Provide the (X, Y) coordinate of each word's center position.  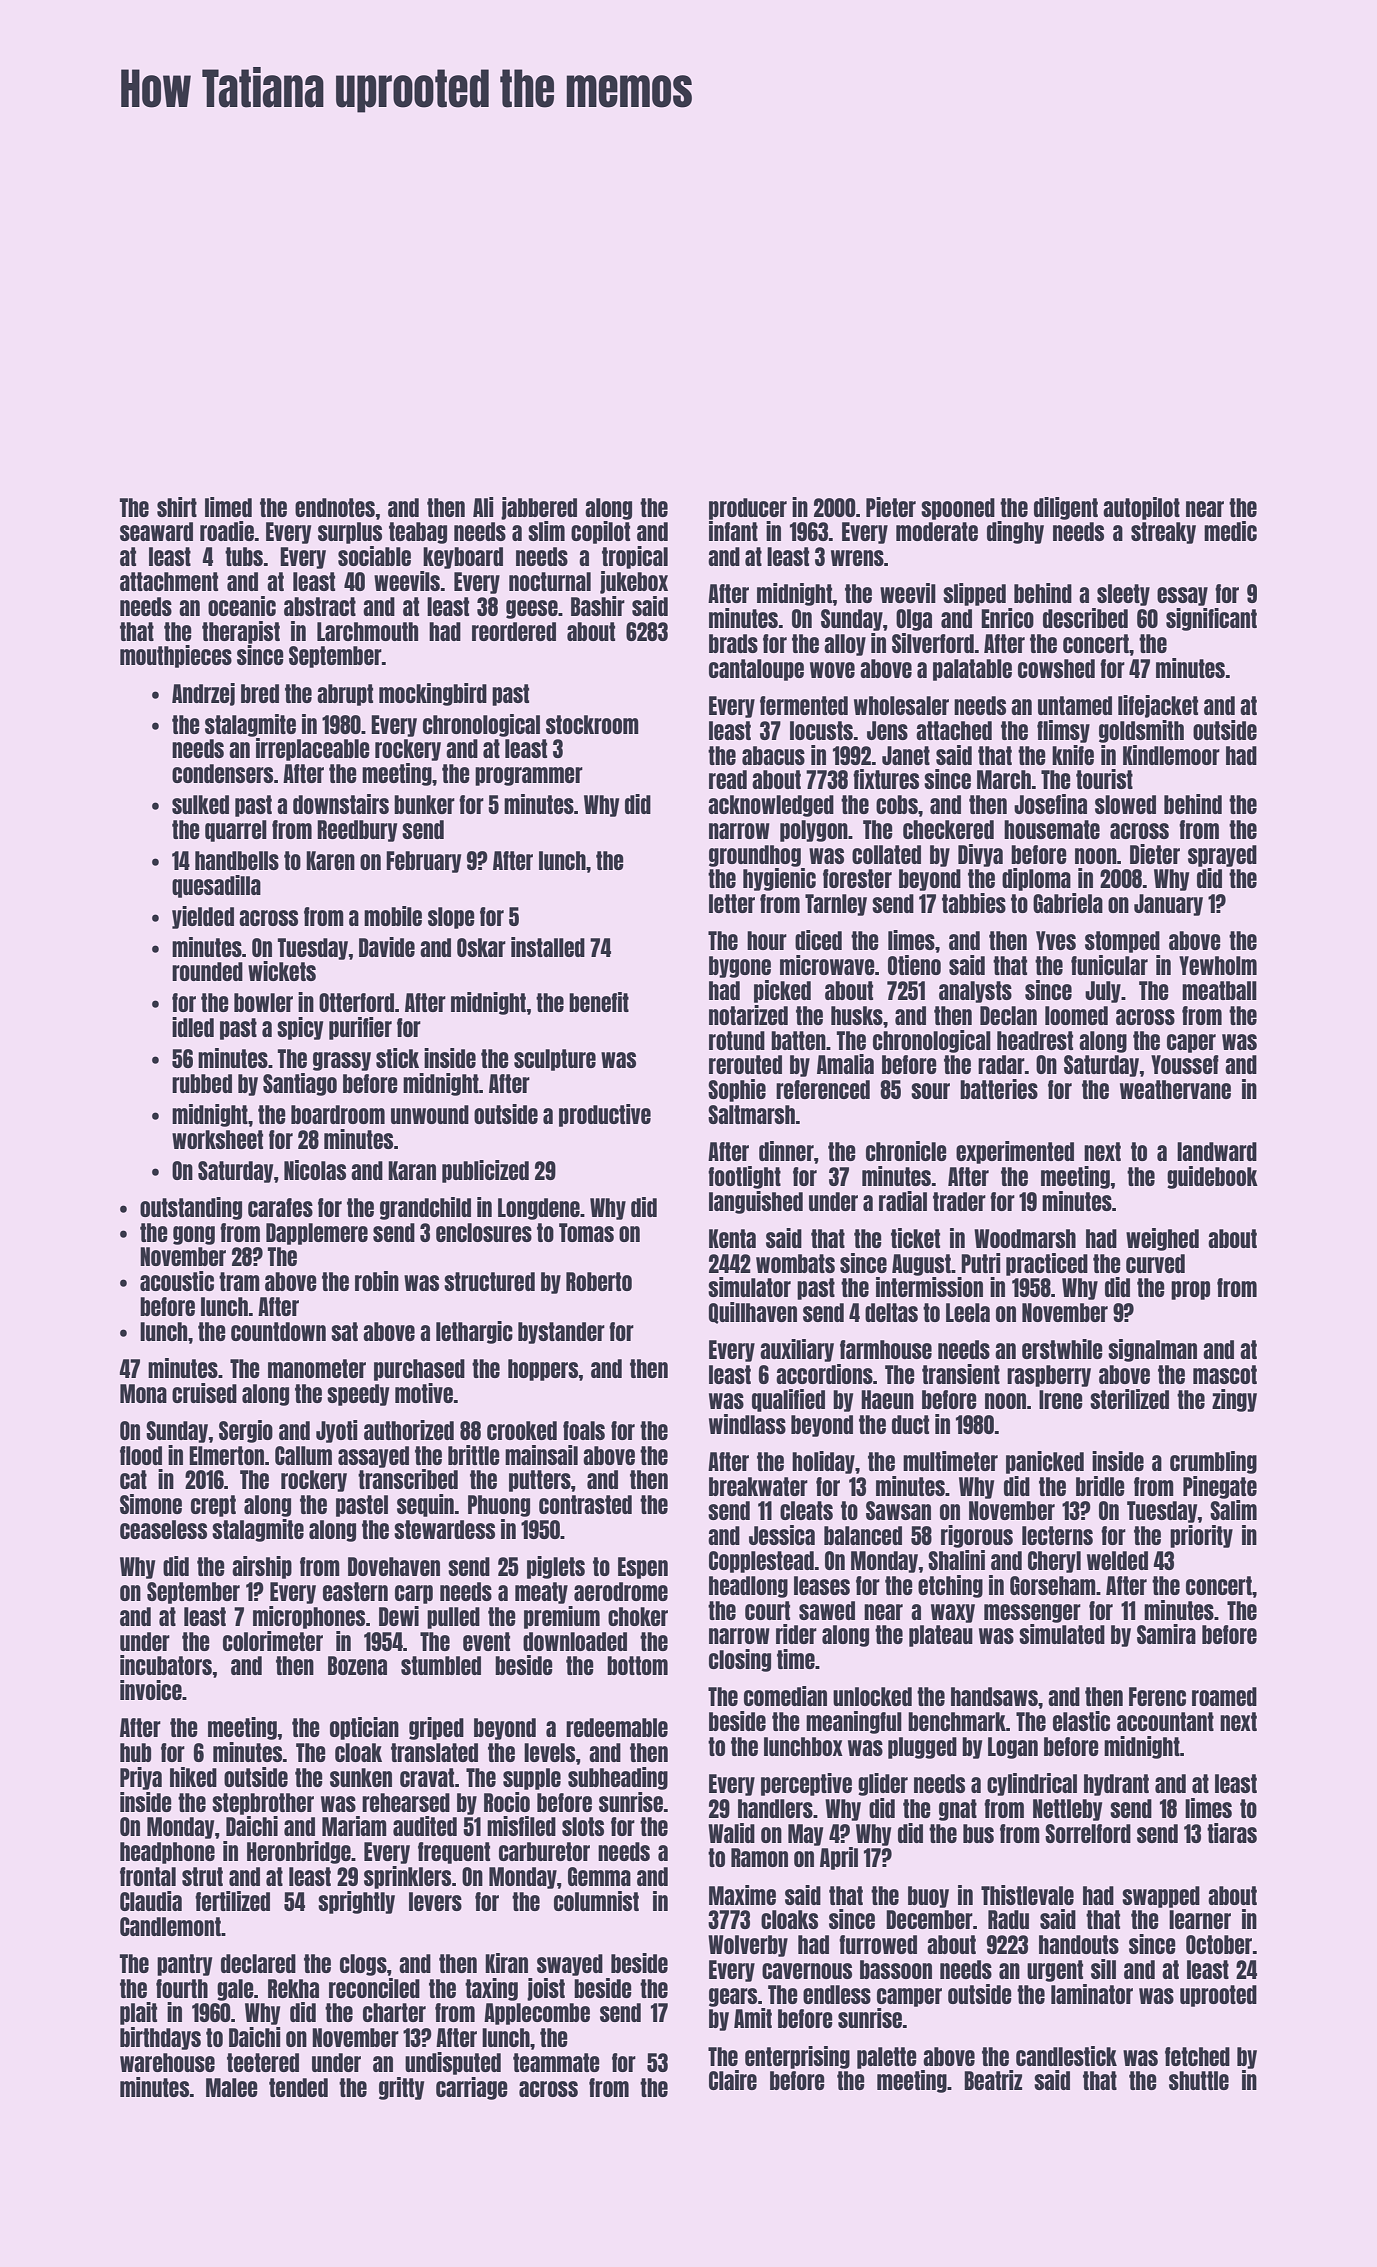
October (1219, 1944)
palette (887, 2058)
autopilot (1141, 508)
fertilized (232, 1901)
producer (748, 509)
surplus (350, 533)
